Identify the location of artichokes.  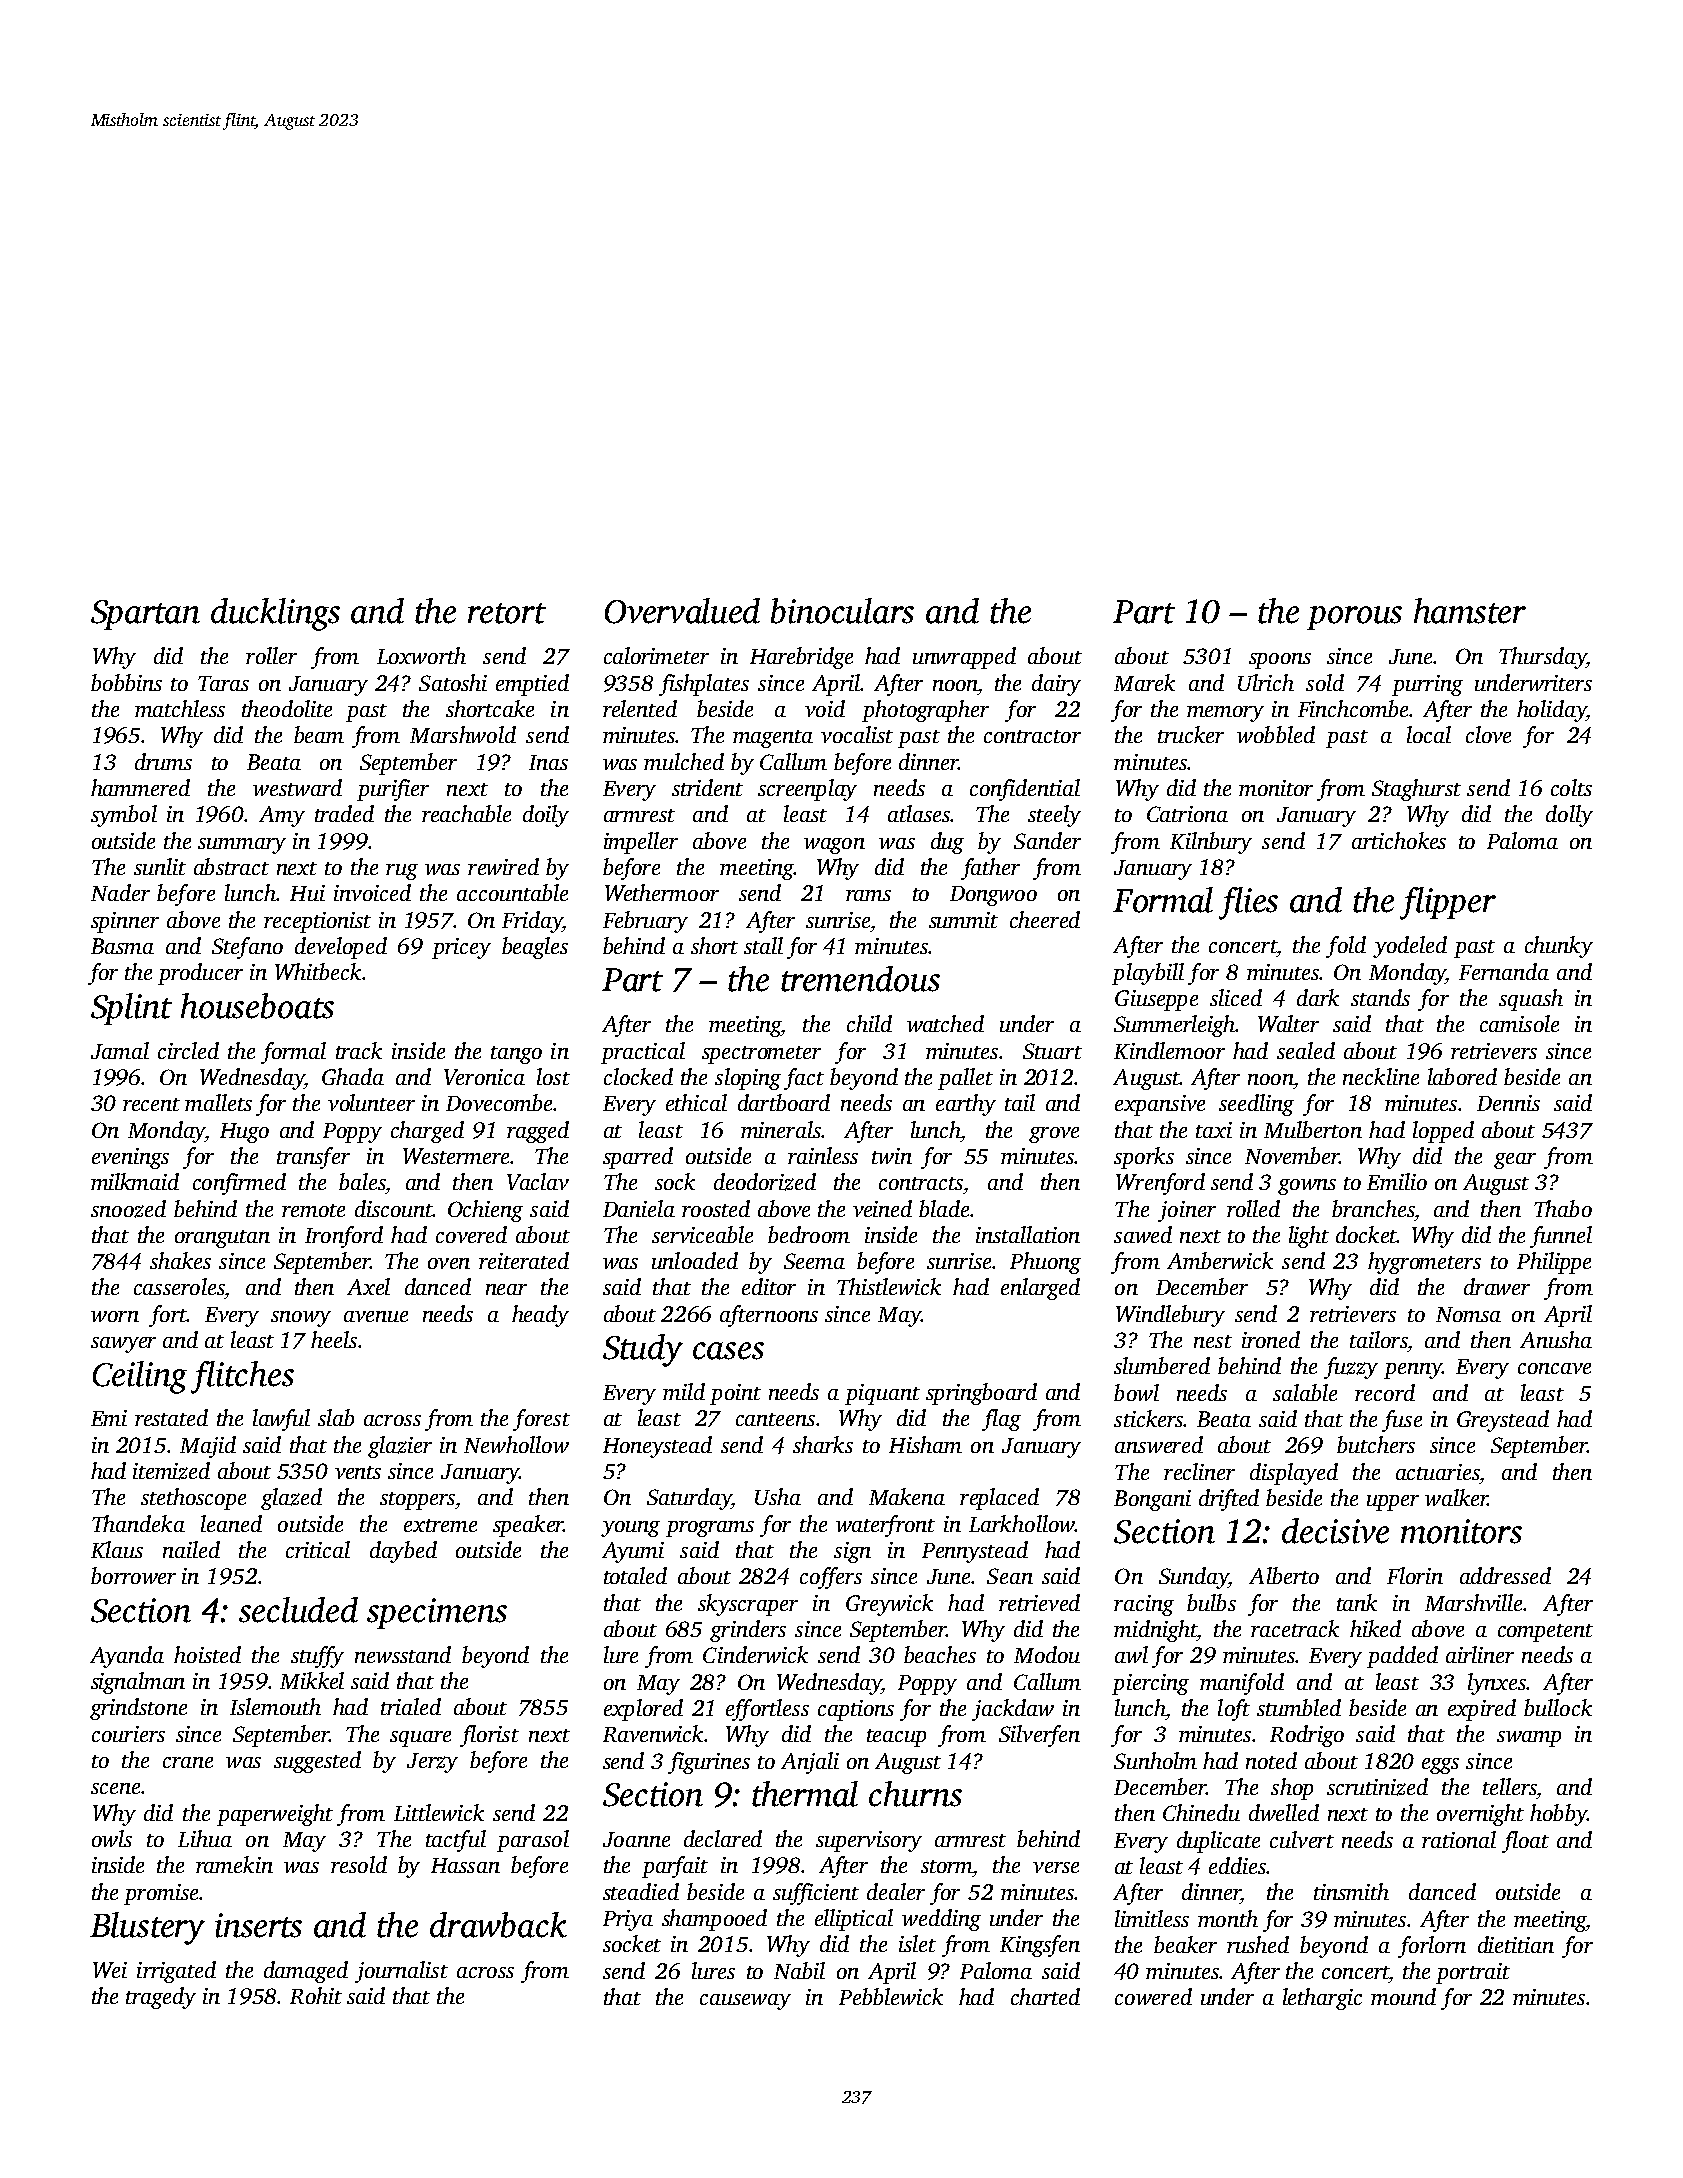
(1399, 840).
